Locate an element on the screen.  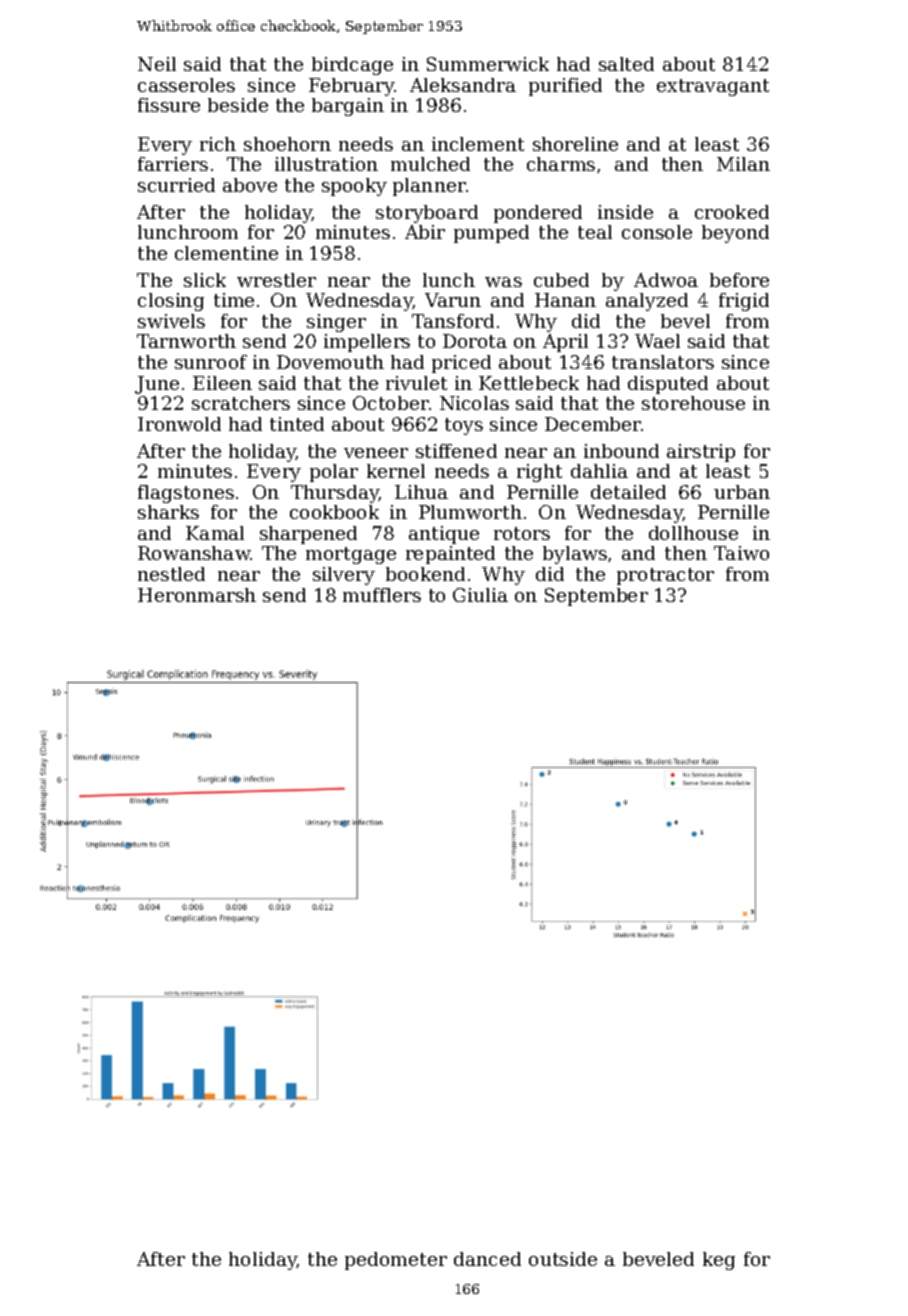
pedometer is located at coordinates (396, 1261).
